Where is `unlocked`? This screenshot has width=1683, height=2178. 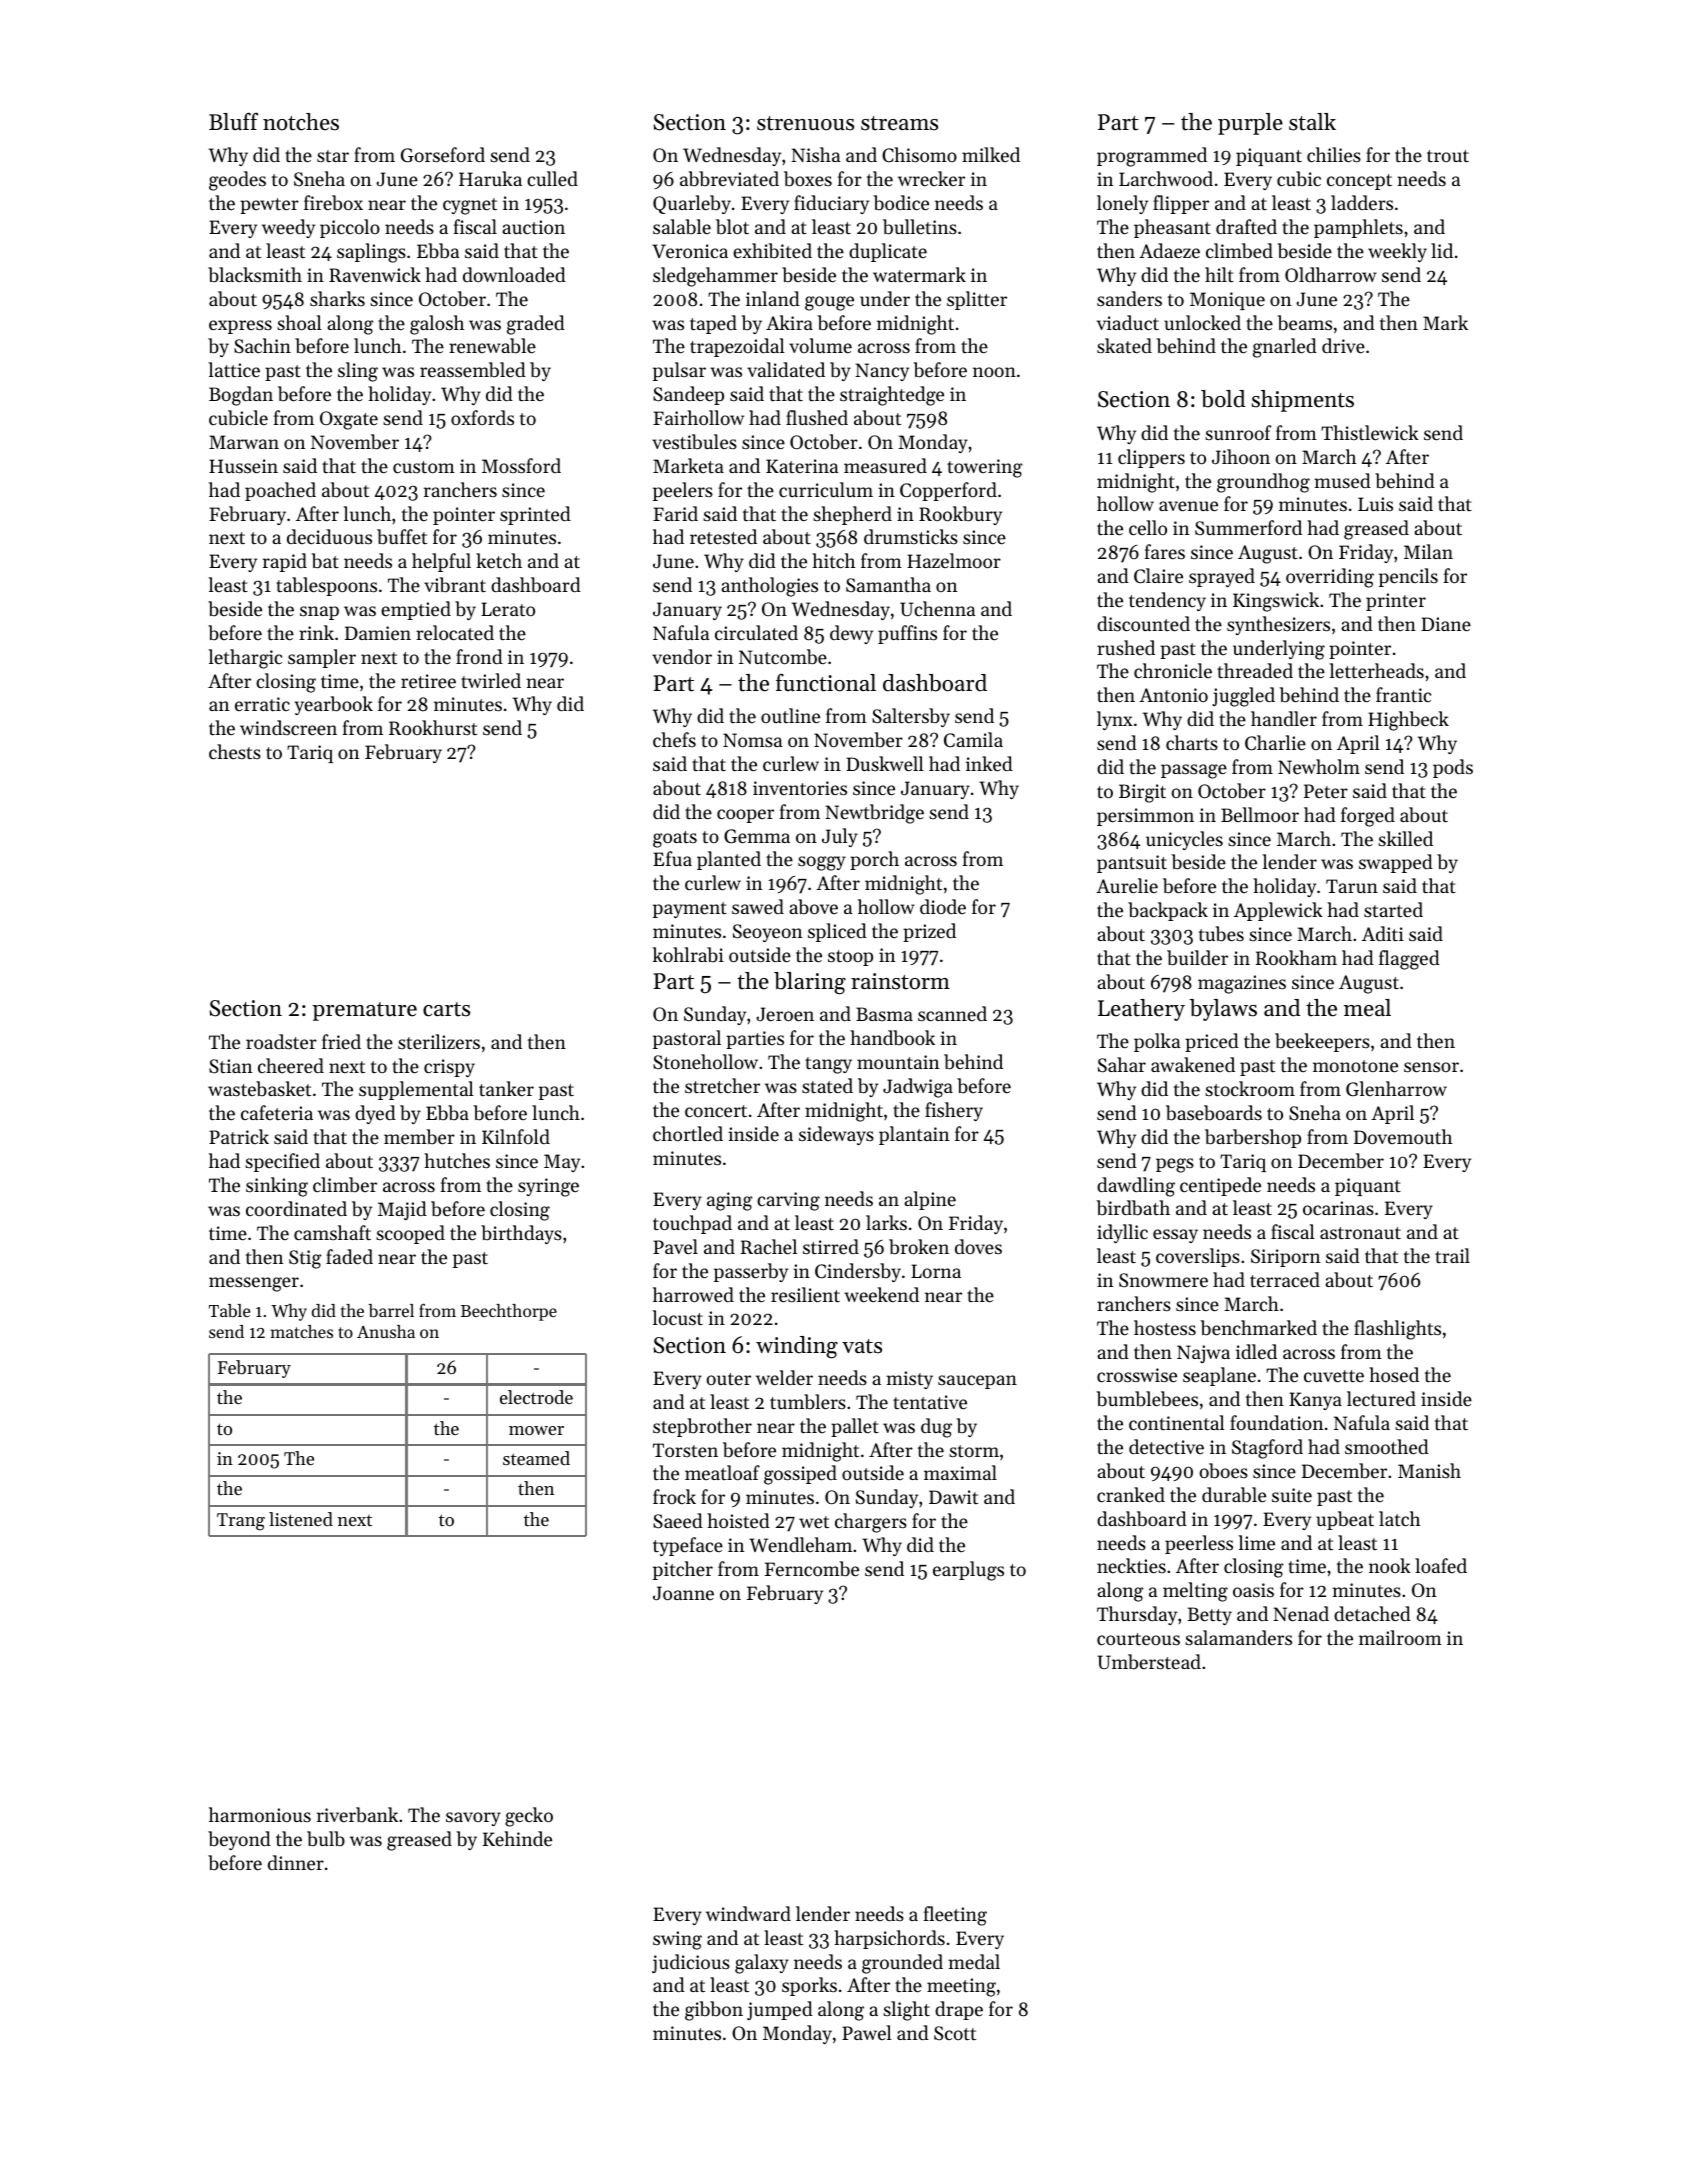 unlocked is located at coordinates (1202, 322).
